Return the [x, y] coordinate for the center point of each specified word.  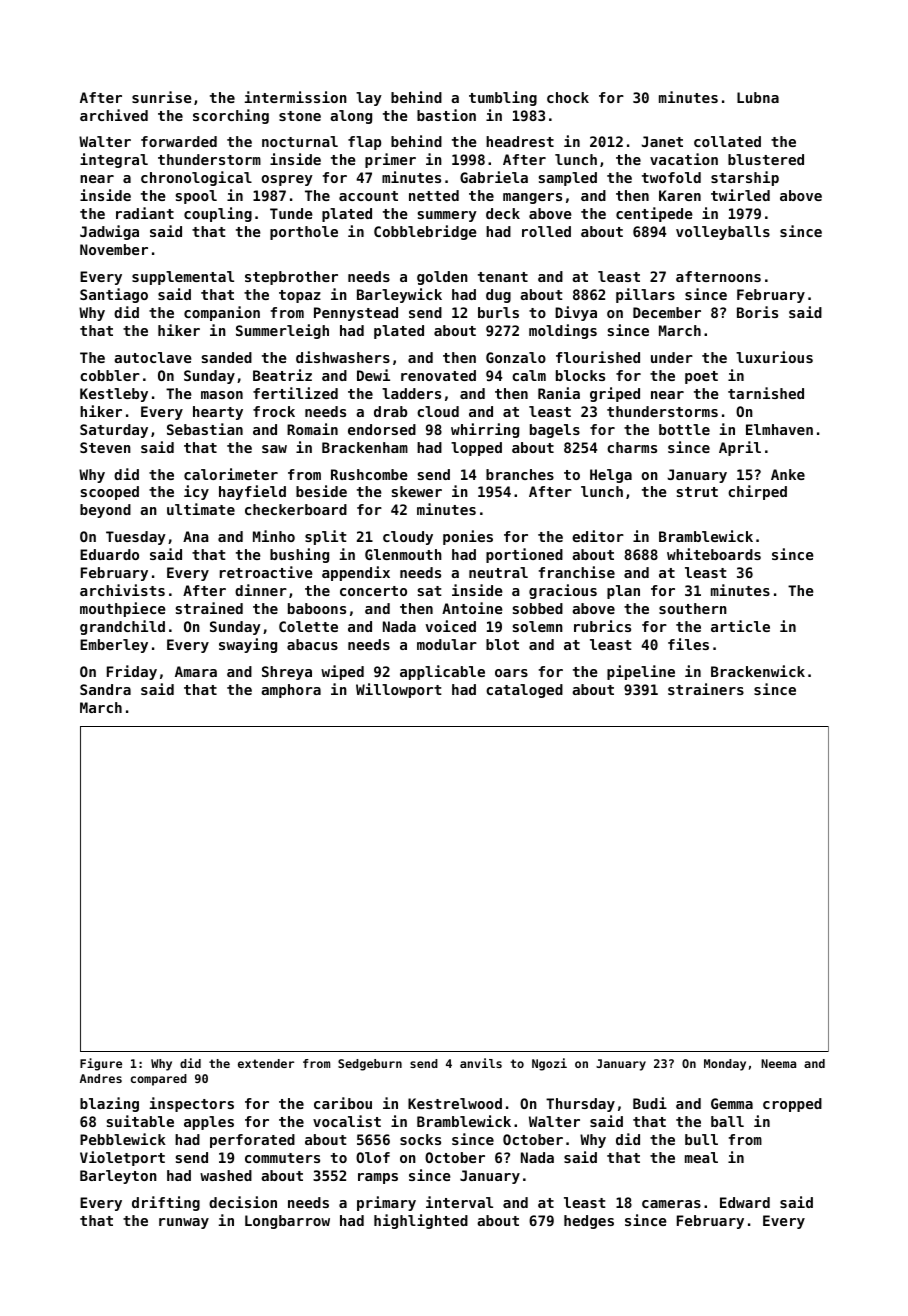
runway [184, 1223]
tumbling [503, 98]
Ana [196, 536]
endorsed [382, 429]
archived [114, 115]
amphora [291, 691]
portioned [524, 555]
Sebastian [205, 429]
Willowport [399, 690]
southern [693, 608]
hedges [589, 1222]
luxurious [774, 357]
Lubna [758, 97]
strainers [706, 689]
